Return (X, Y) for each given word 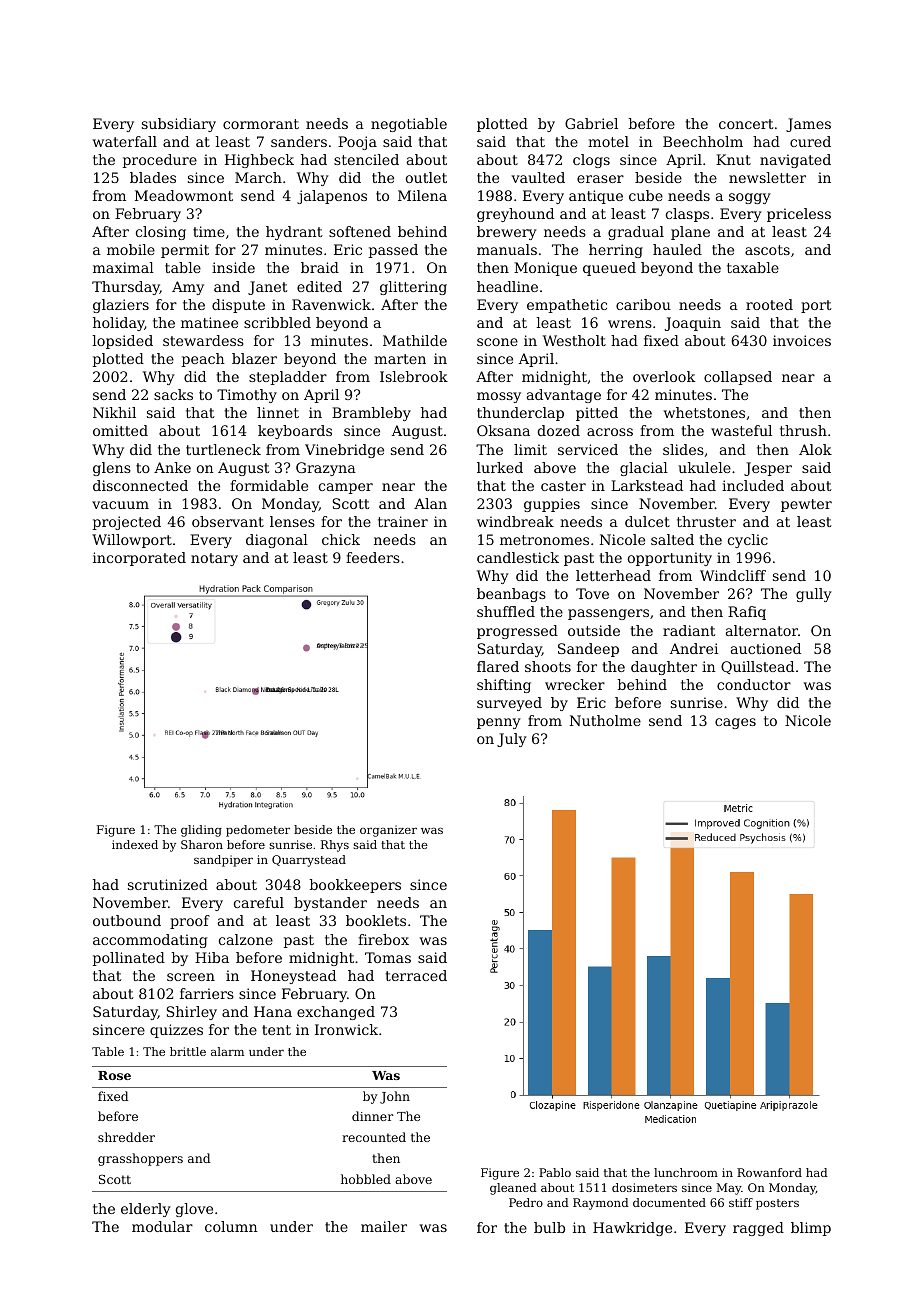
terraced (416, 975)
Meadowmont (184, 195)
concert (746, 124)
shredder (126, 1137)
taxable (753, 267)
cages (735, 723)
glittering (413, 288)
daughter (664, 668)
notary (214, 559)
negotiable (409, 125)
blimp (811, 1229)
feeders (373, 557)
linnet (278, 412)
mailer (384, 1226)
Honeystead (293, 977)
